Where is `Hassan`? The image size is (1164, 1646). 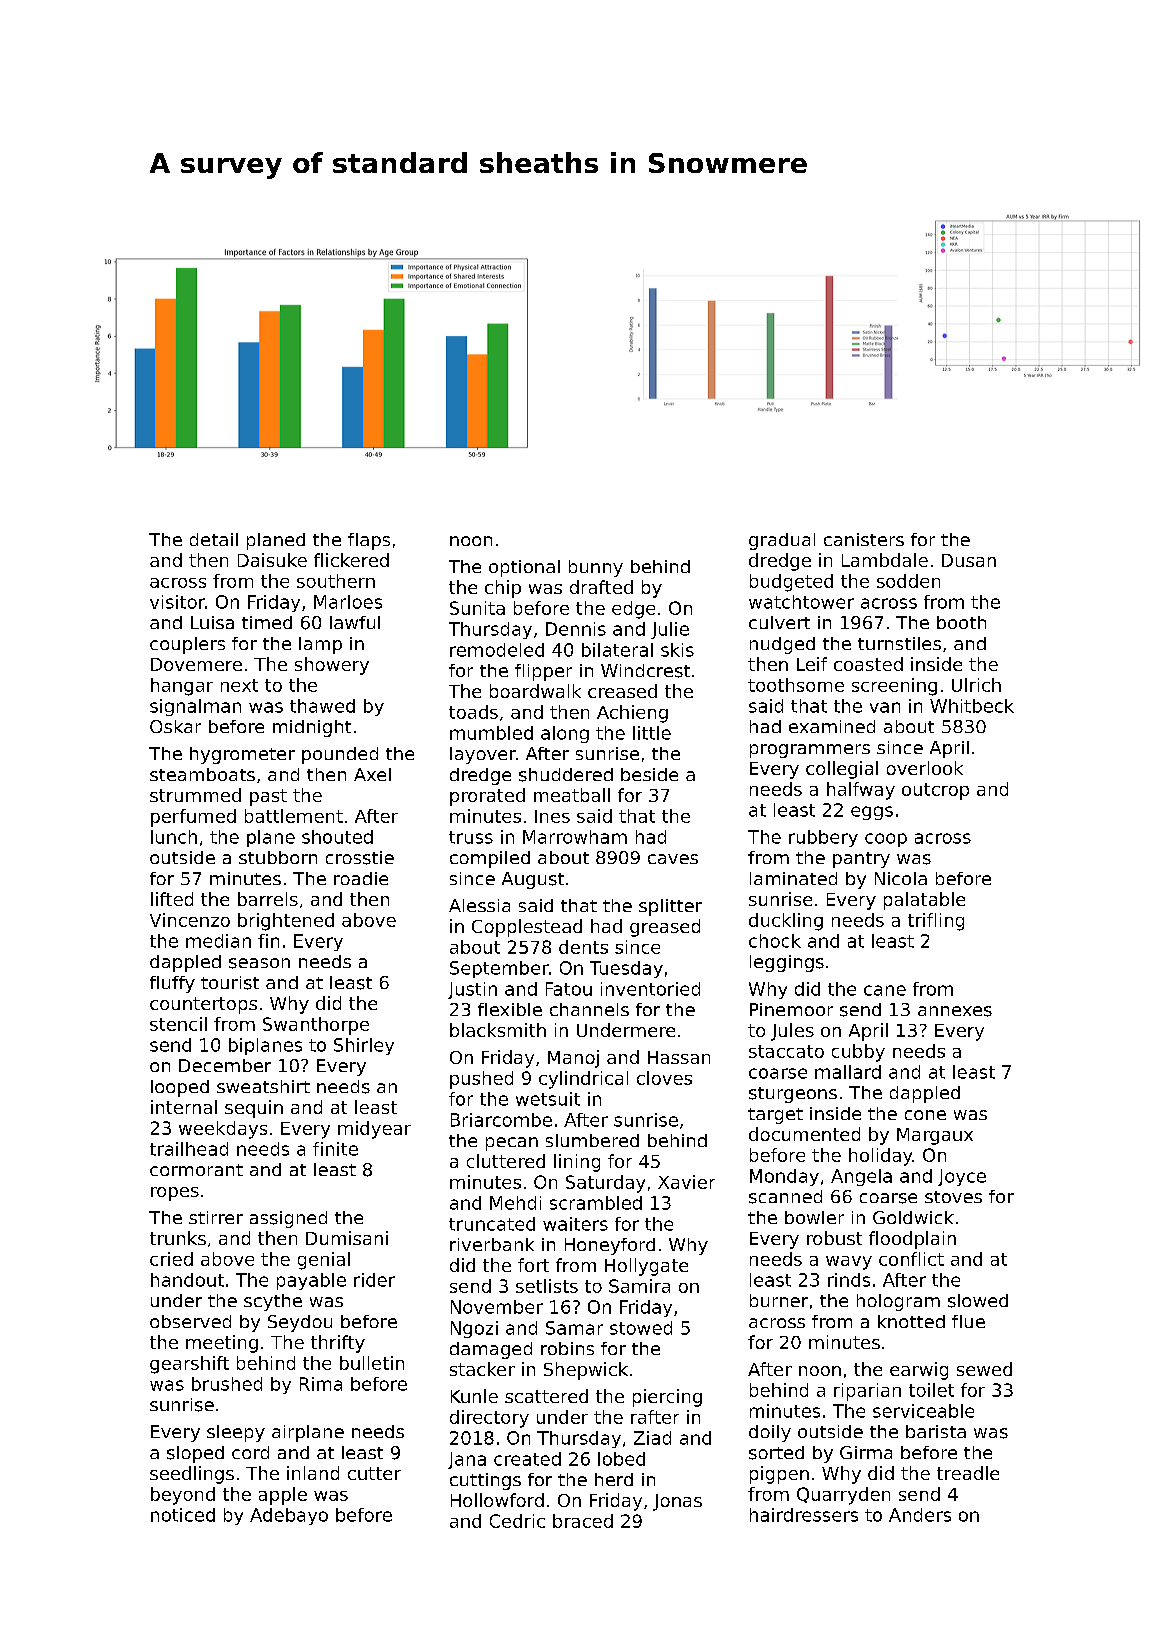 Hassan is located at coordinates (679, 1057).
